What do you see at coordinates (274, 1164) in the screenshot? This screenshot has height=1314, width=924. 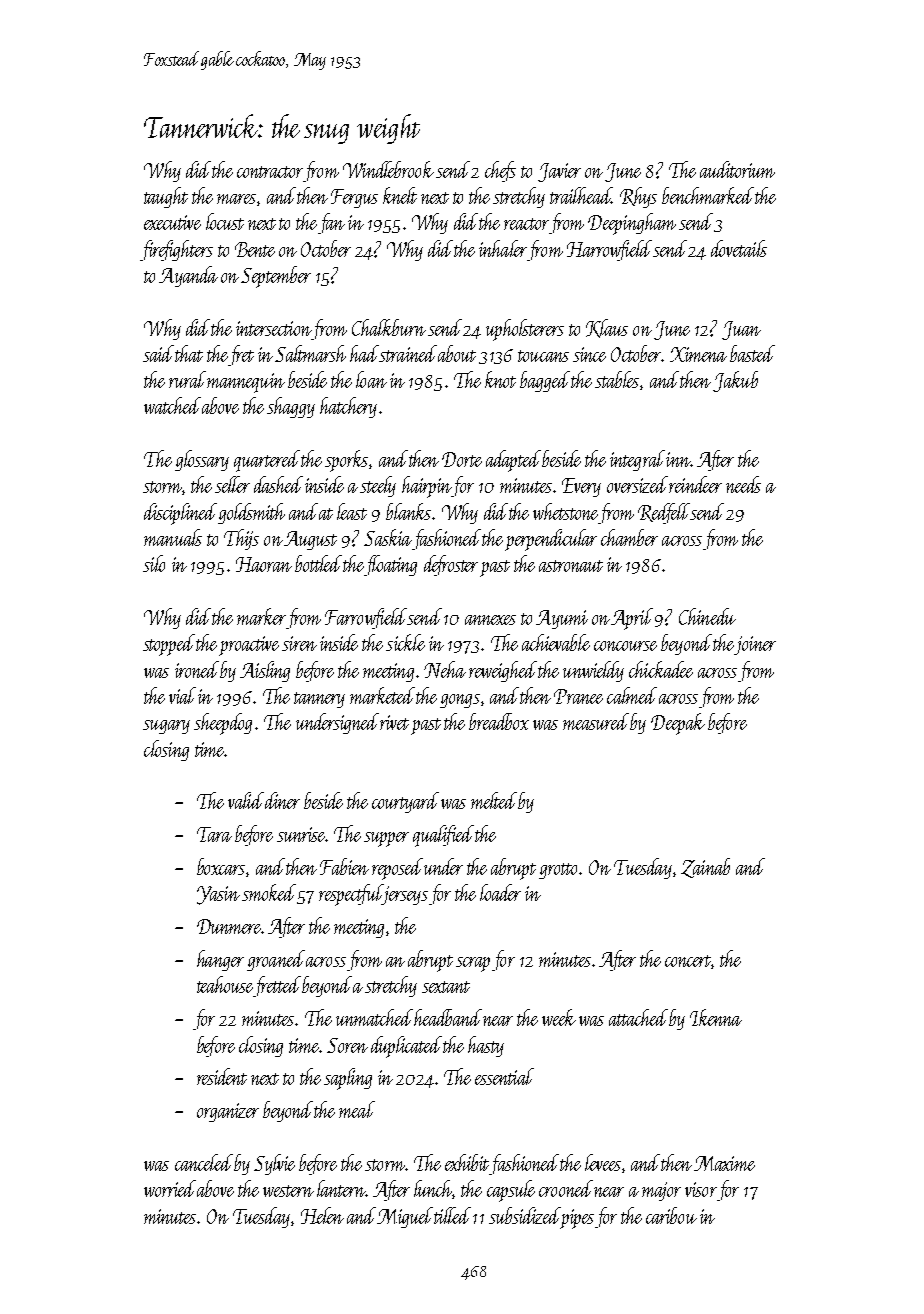 I see `Sylvie` at bounding box center [274, 1164].
